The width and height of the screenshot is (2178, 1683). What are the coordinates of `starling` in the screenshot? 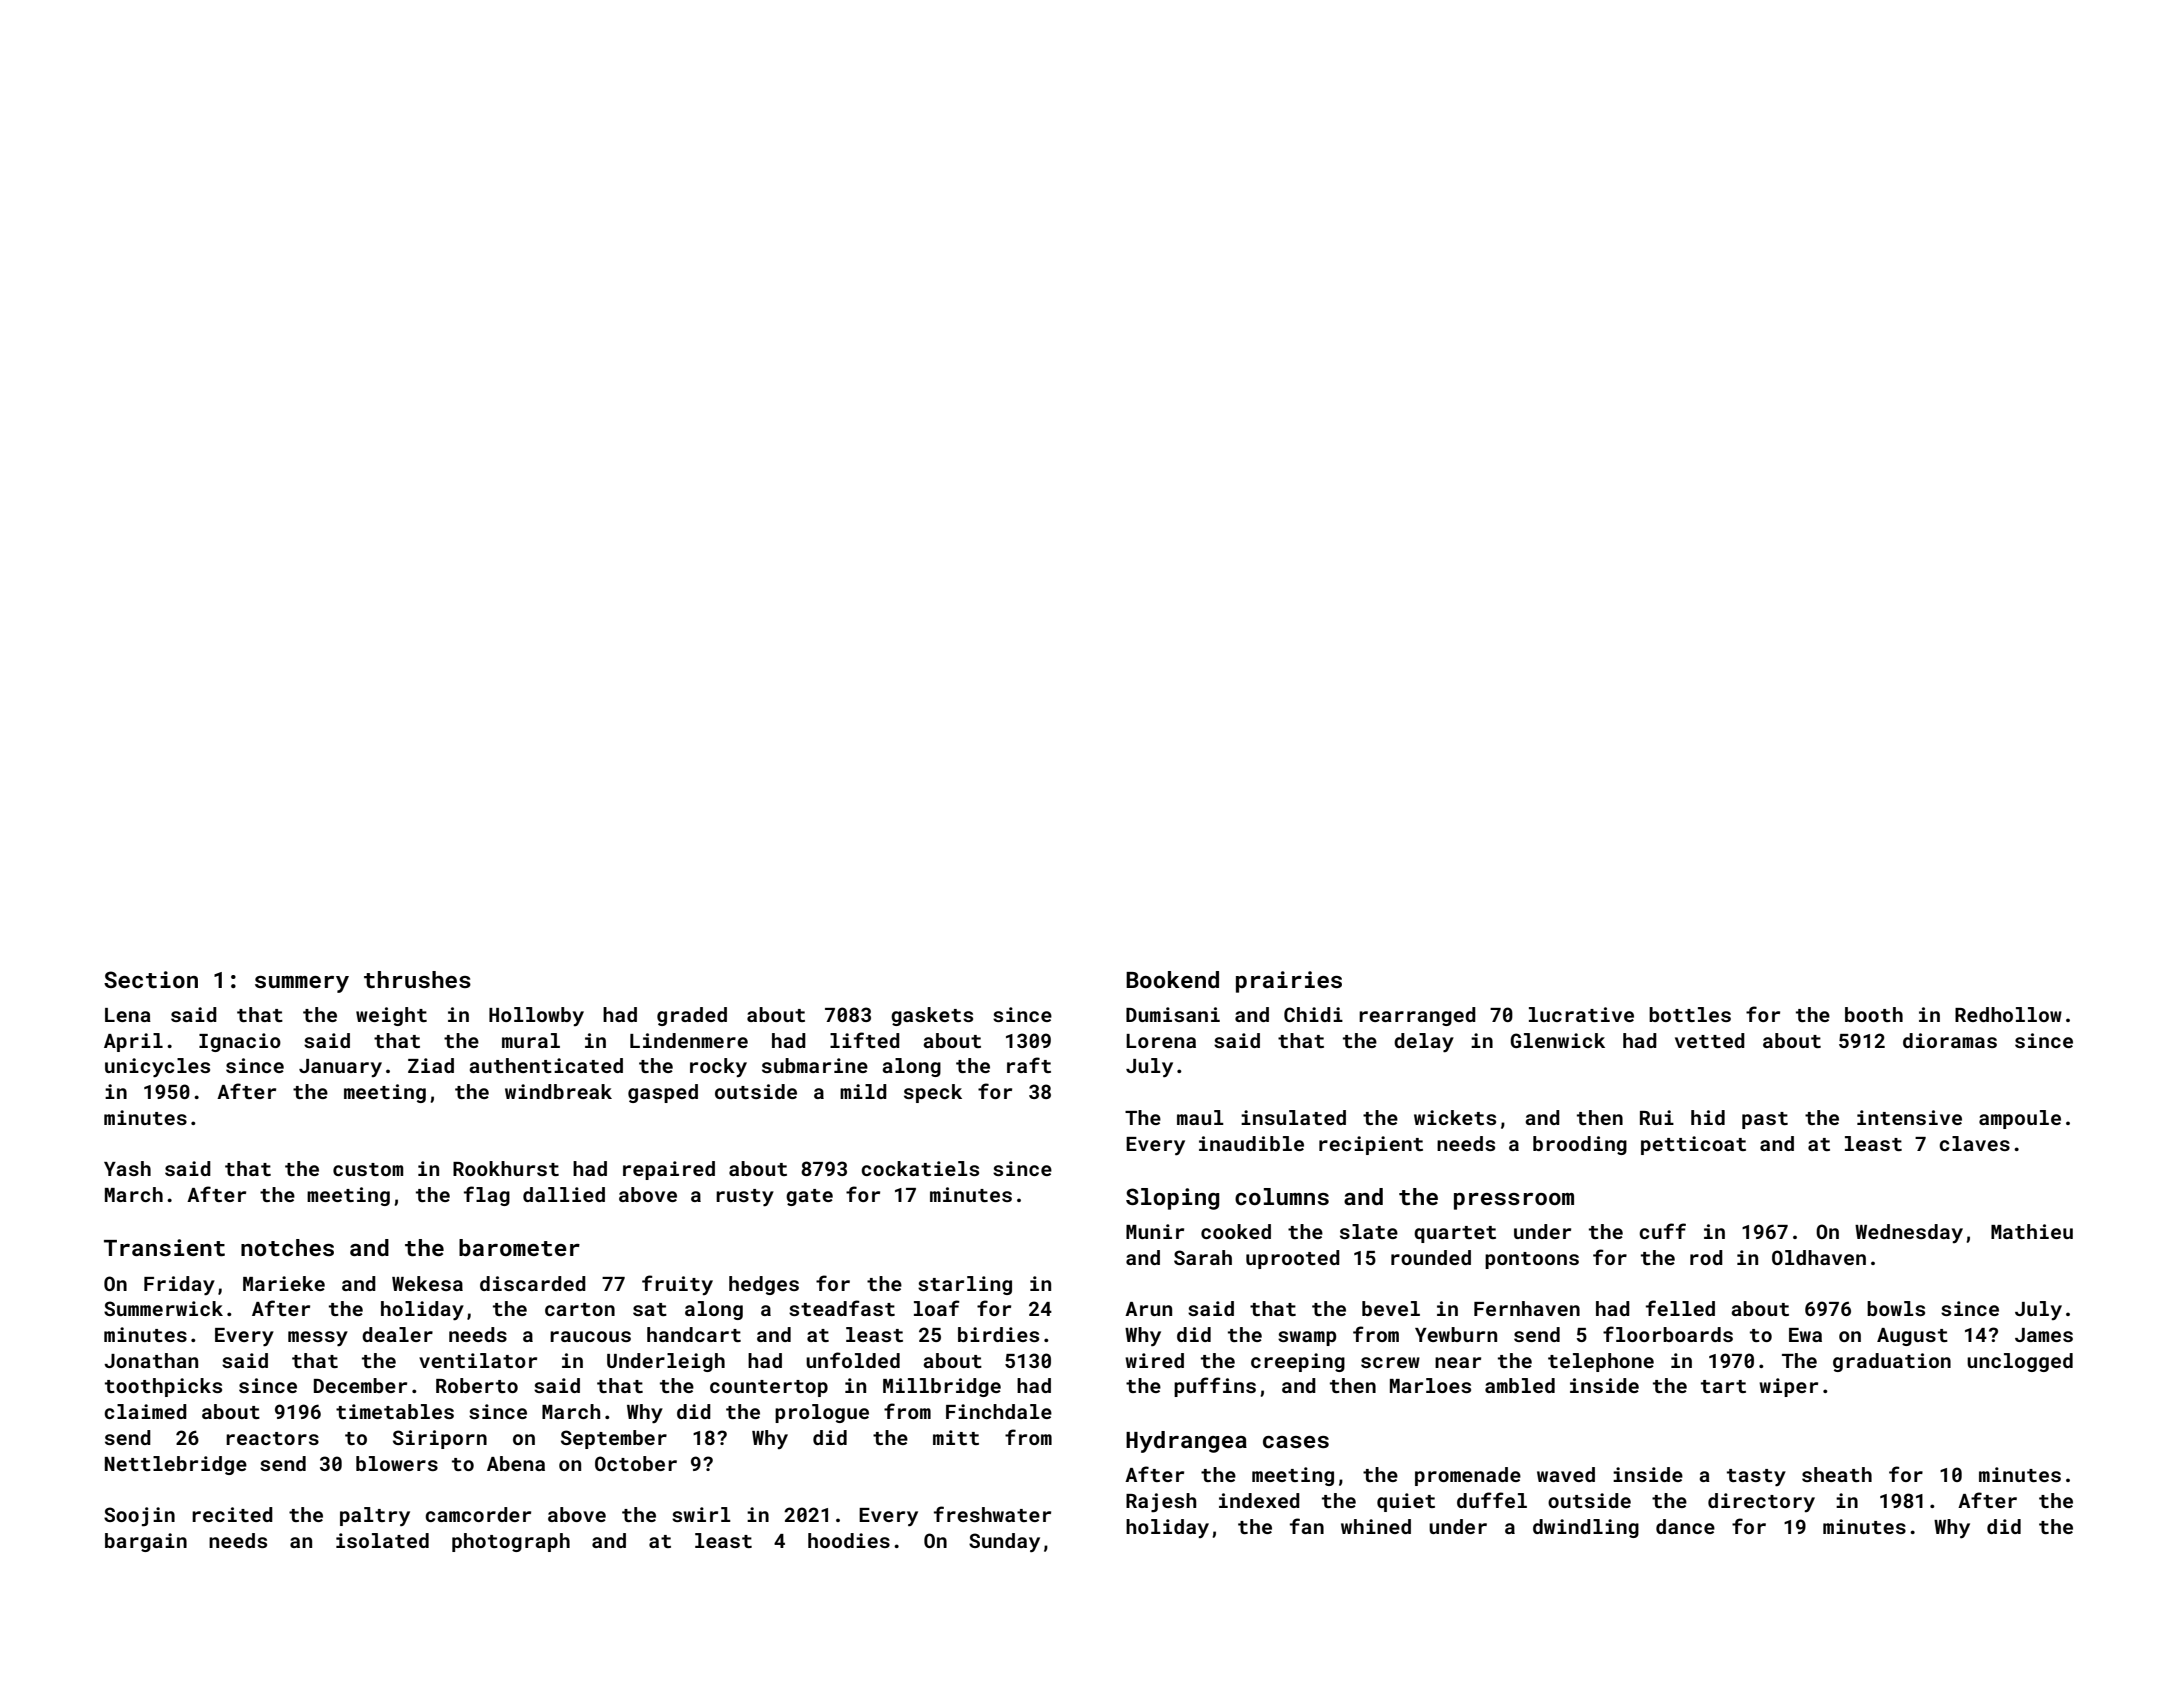 It's located at (965, 1285).
